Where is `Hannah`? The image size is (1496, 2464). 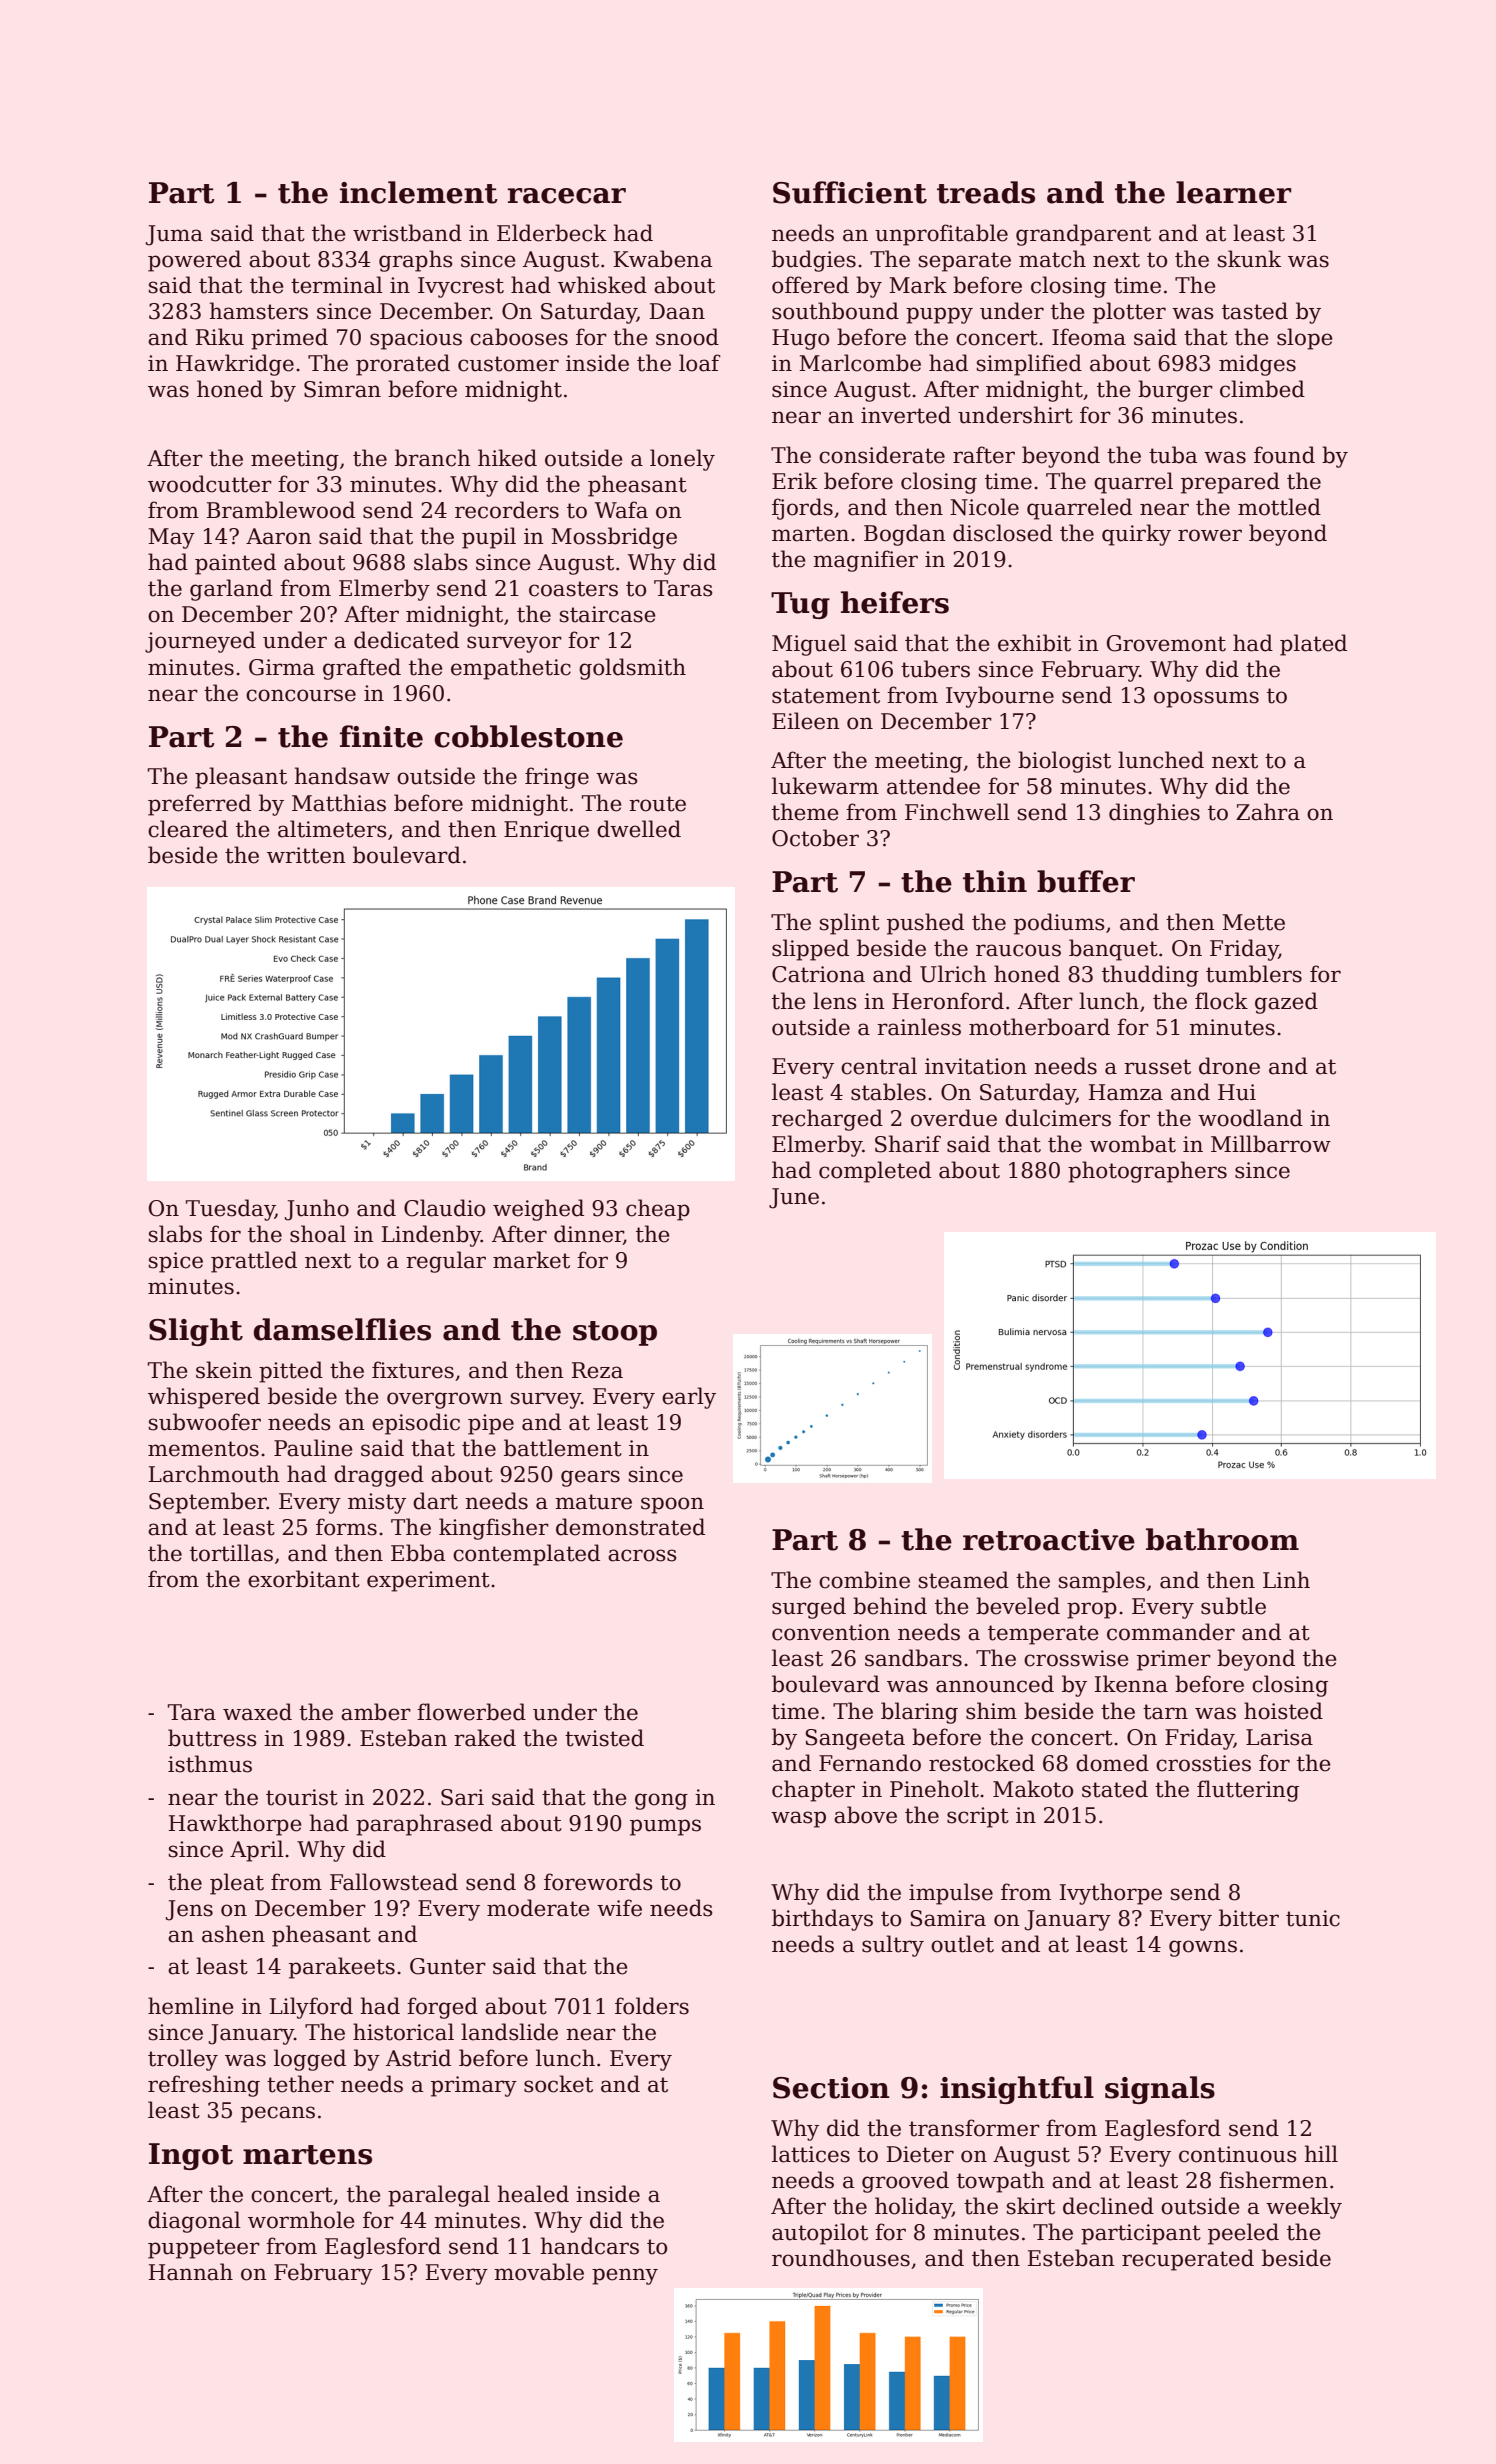
Hannah is located at coordinates (191, 2272).
